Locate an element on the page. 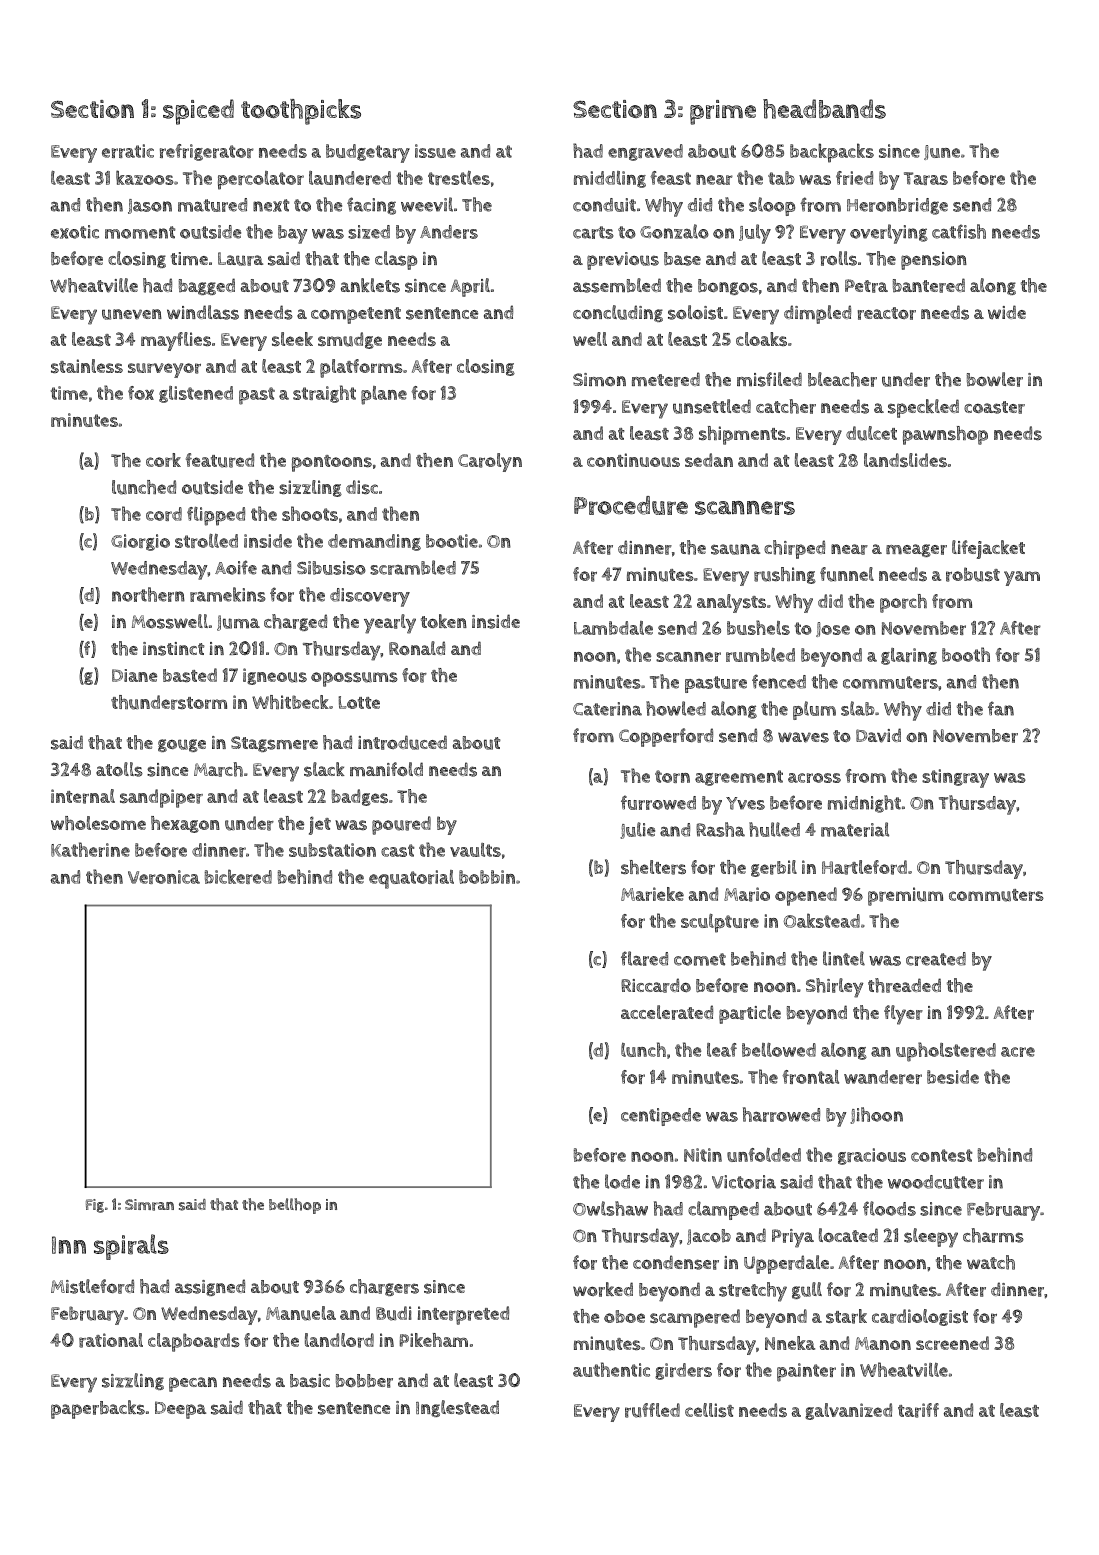 The image size is (1099, 1555). centipede is located at coordinates (661, 1117).
